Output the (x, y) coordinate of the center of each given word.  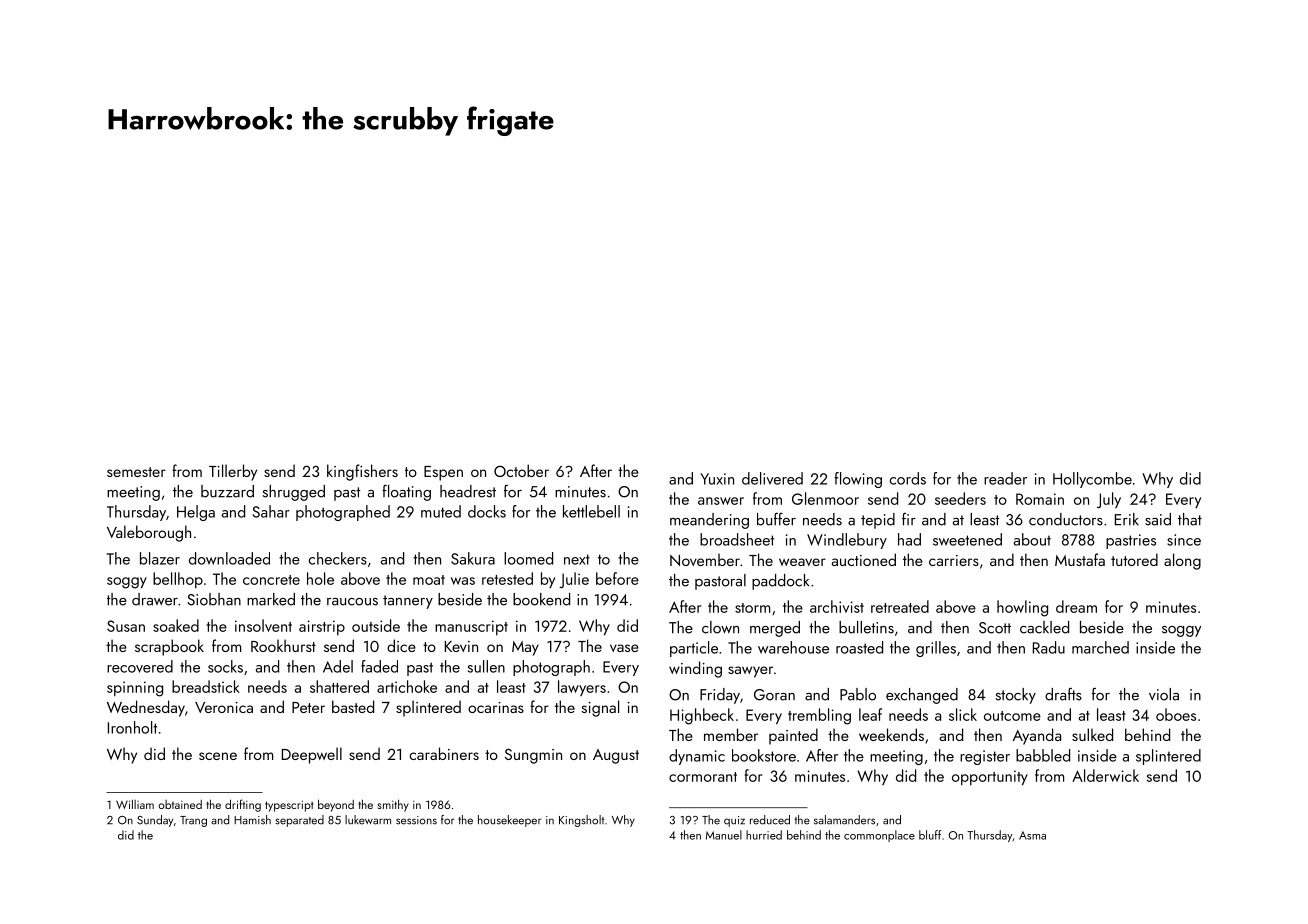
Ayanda (1037, 736)
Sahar (271, 511)
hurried (764, 835)
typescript (289, 806)
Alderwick (1105, 775)
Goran (774, 695)
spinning (135, 689)
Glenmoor (825, 498)
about (1032, 539)
